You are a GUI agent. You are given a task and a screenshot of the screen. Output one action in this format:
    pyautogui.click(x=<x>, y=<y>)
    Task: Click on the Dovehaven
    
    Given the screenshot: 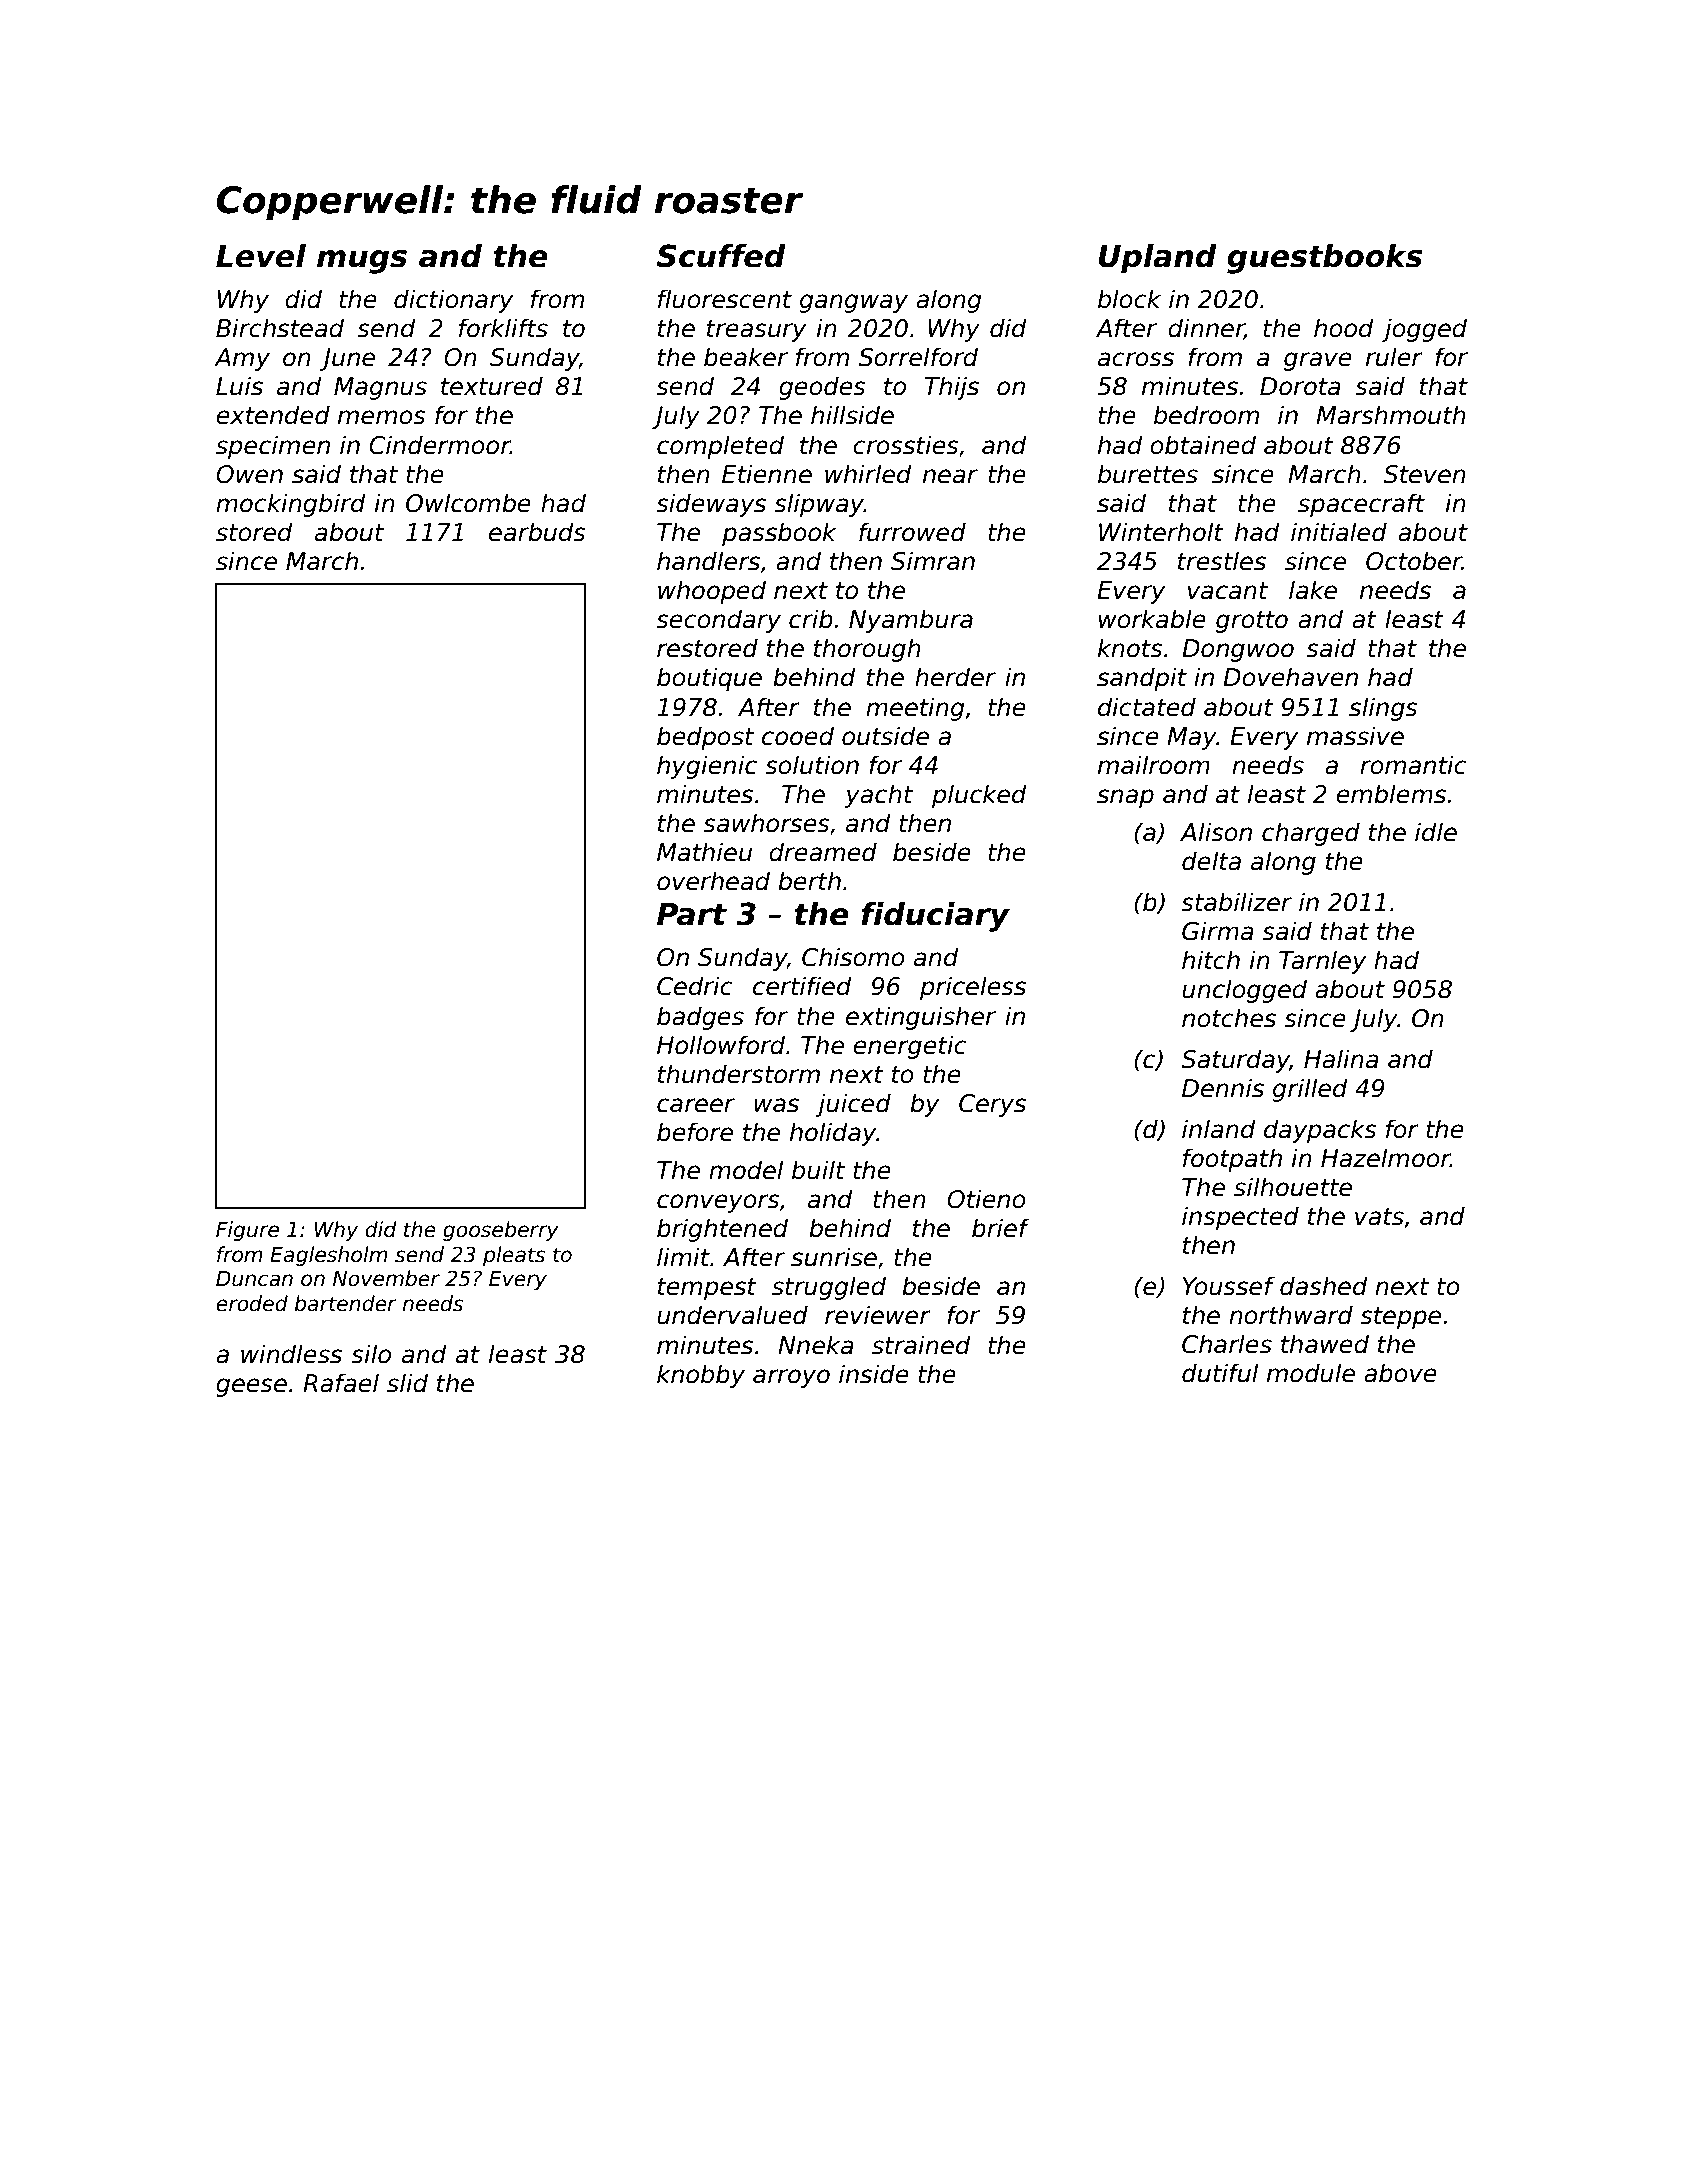 What is the action you would take?
    pyautogui.click(x=1290, y=677)
